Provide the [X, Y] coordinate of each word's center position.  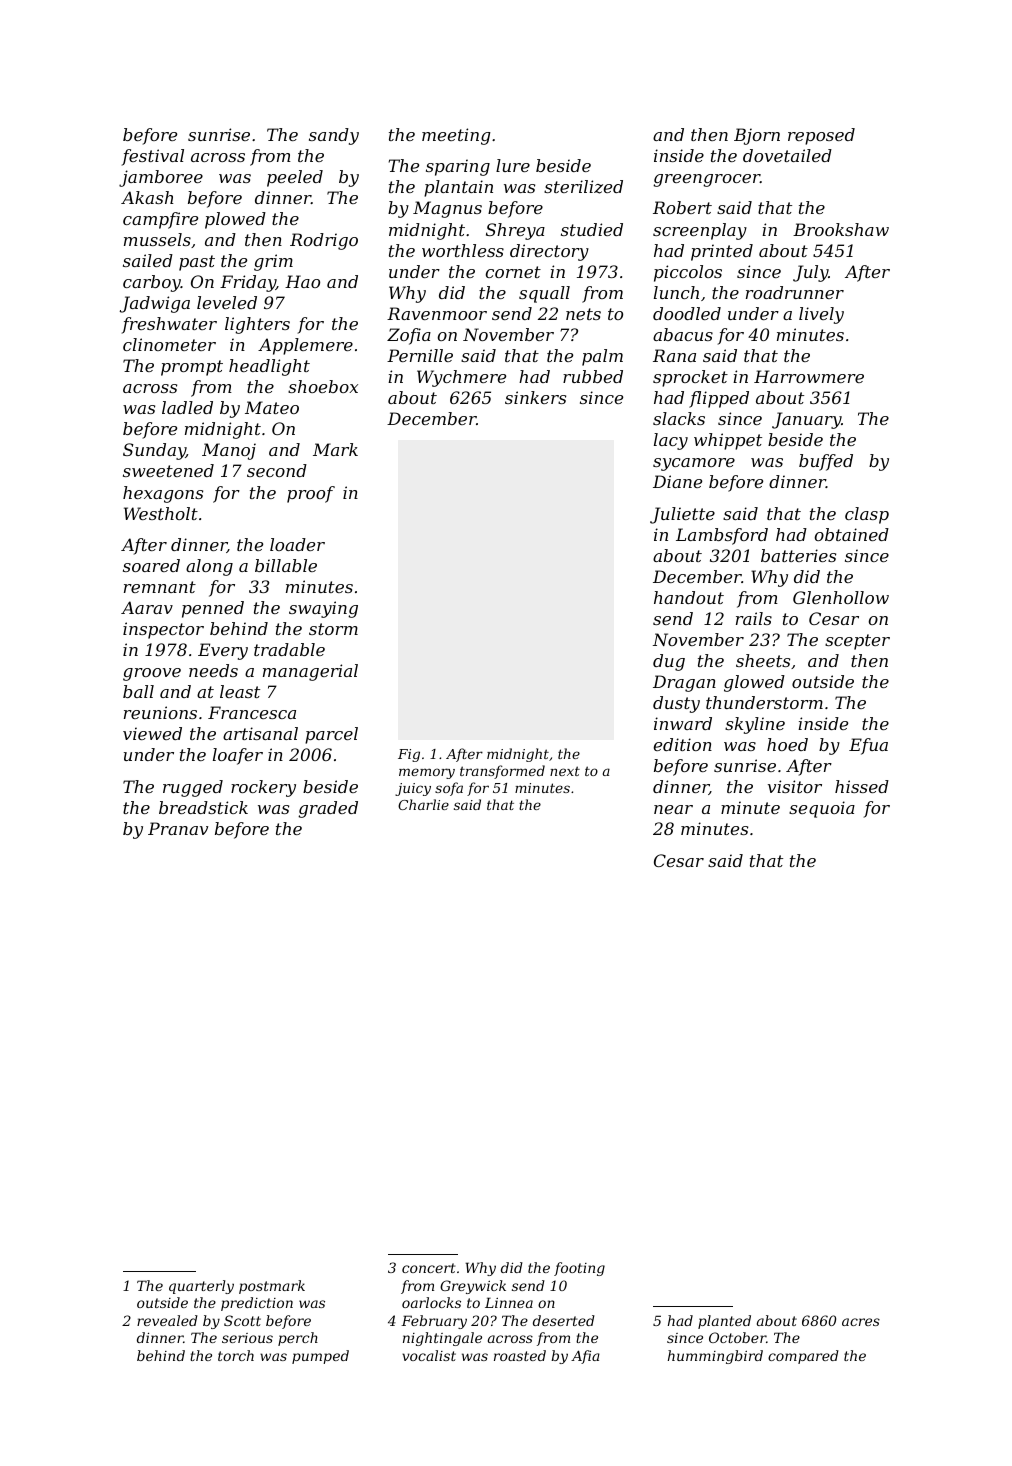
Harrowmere [809, 376]
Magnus [447, 209]
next [565, 771]
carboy [152, 283]
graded [328, 809]
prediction [257, 1304]
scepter [857, 642]
